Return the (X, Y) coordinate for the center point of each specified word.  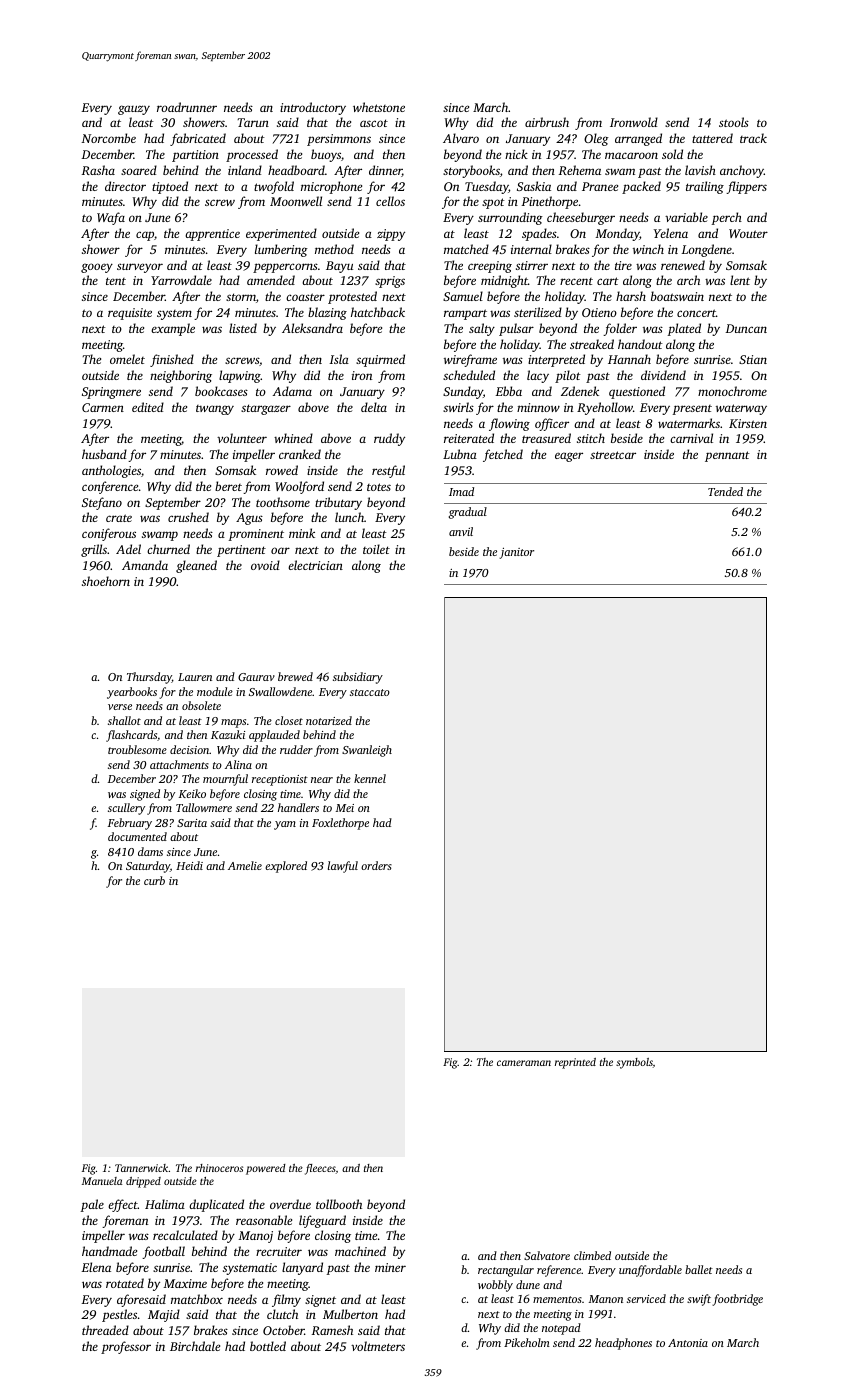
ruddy (389, 439)
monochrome (732, 391)
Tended (725, 491)
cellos (390, 201)
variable (686, 217)
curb (154, 880)
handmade (109, 1251)
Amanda (145, 565)
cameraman (524, 1063)
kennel (370, 778)
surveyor (140, 268)
